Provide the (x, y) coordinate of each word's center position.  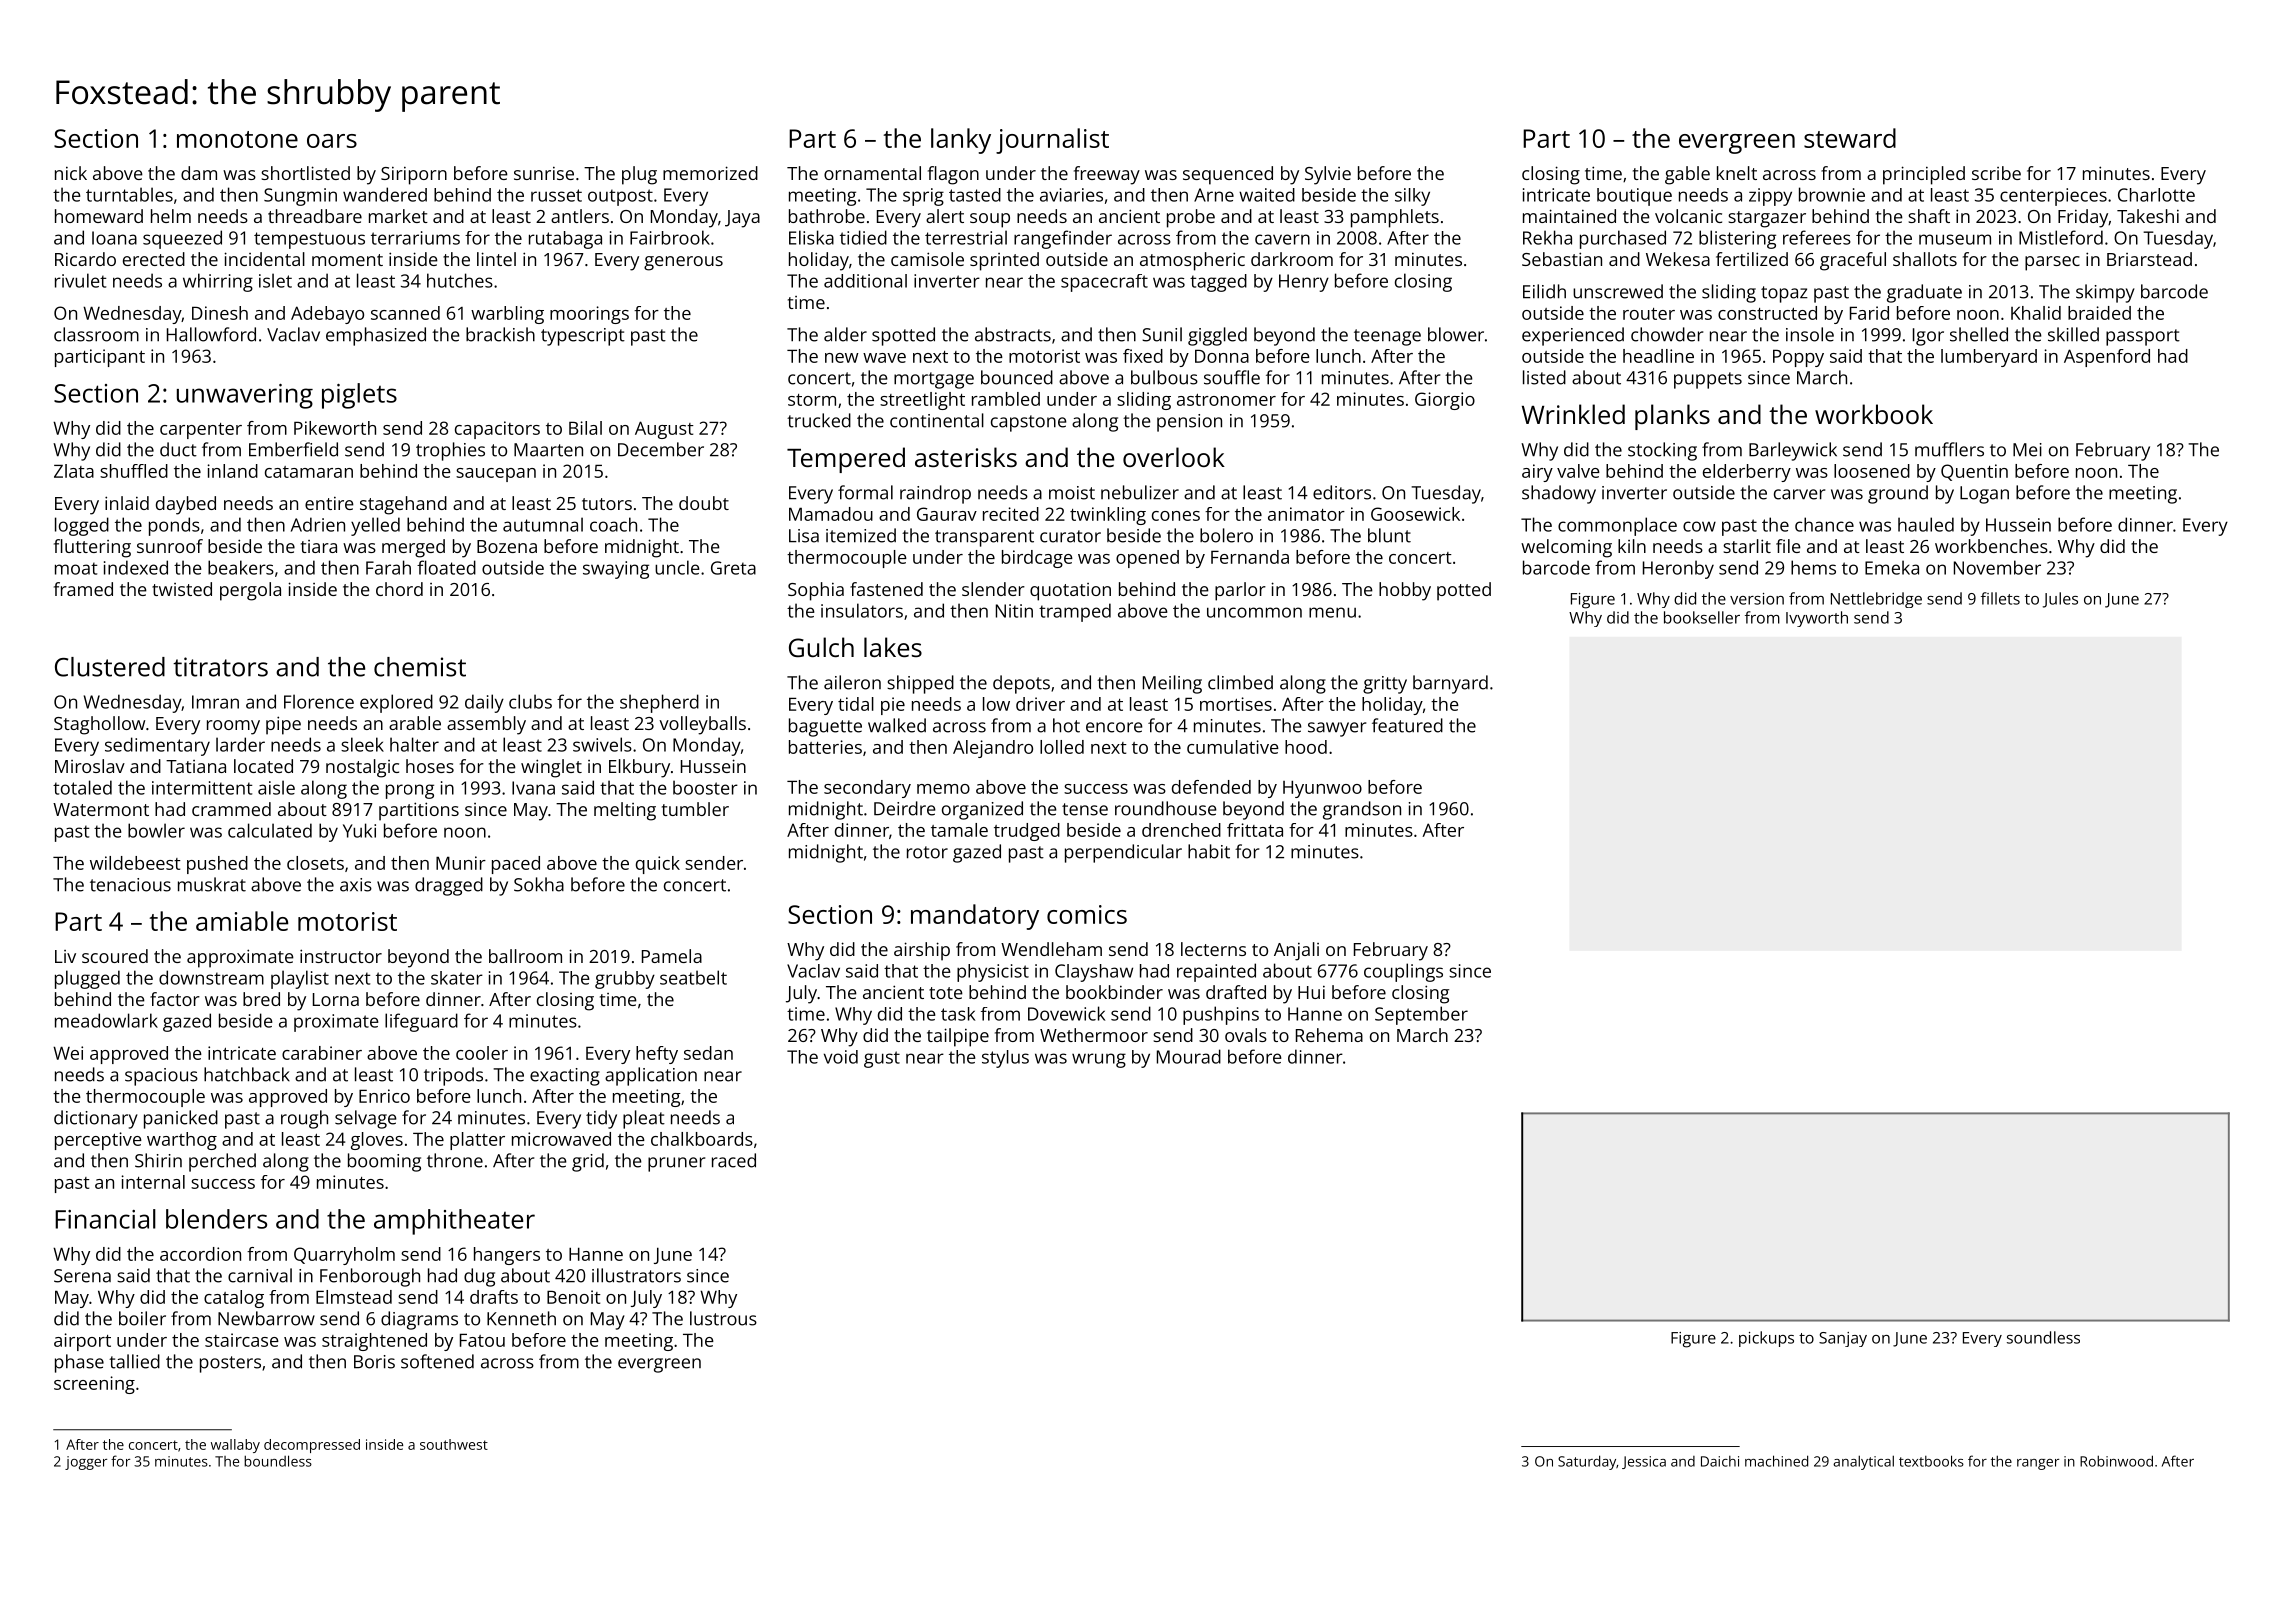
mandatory (975, 917)
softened (437, 1361)
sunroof (170, 546)
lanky (961, 141)
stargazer (1767, 219)
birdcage (1037, 559)
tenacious (130, 885)
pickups (1766, 1339)
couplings (1403, 972)
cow (1699, 526)
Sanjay (1843, 1339)
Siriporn (414, 176)
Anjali (1296, 951)
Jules (2060, 600)
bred (261, 999)
